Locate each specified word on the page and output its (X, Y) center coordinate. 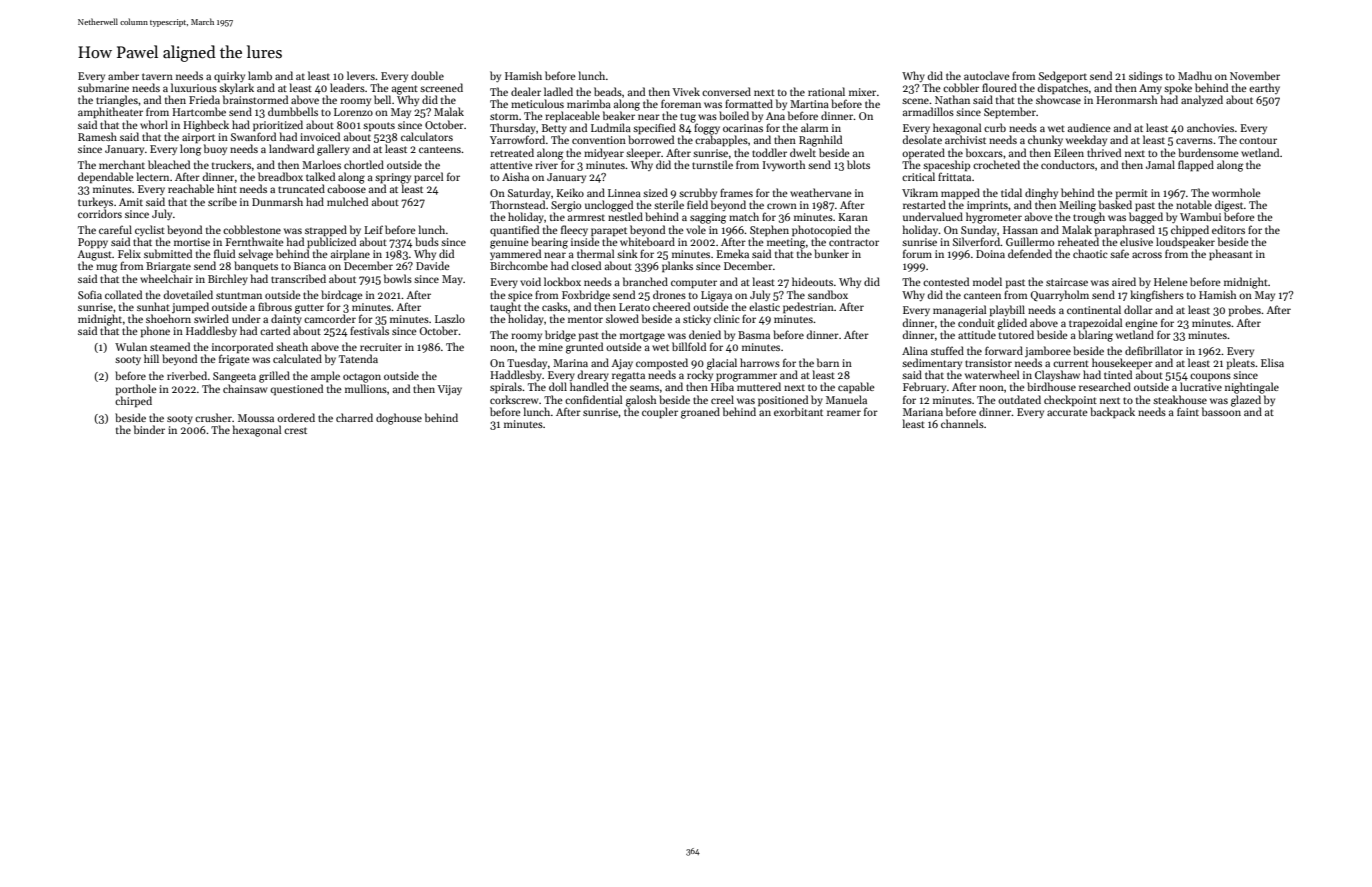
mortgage (642, 337)
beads (608, 91)
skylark (236, 88)
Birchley (228, 279)
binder (149, 429)
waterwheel (992, 374)
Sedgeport (1063, 77)
